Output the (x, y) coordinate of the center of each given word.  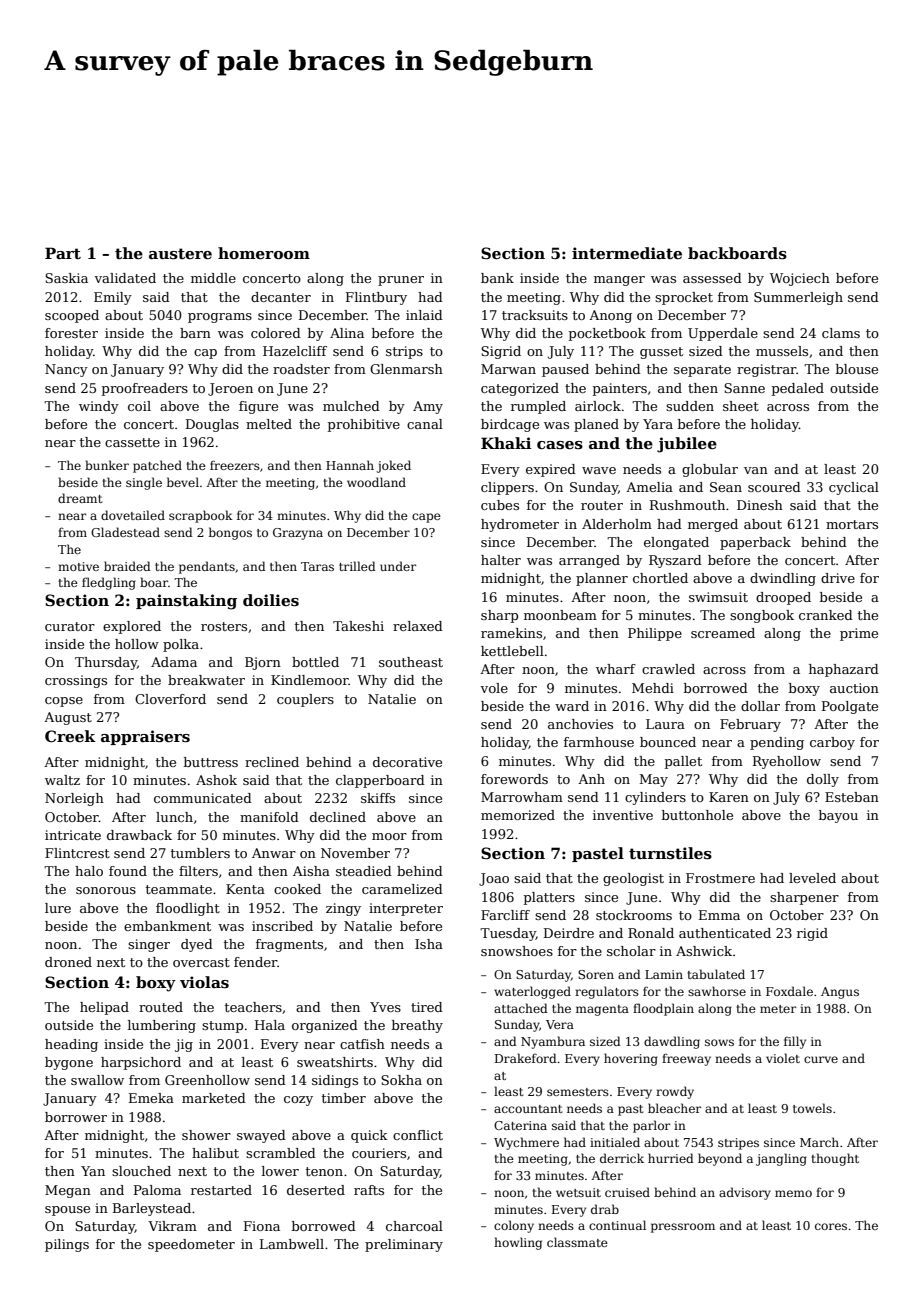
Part (63, 253)
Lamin (664, 974)
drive (838, 578)
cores (831, 1226)
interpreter (406, 909)
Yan (93, 1171)
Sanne (744, 388)
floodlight (188, 909)
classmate (577, 1242)
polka (181, 645)
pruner (401, 281)
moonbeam (560, 615)
